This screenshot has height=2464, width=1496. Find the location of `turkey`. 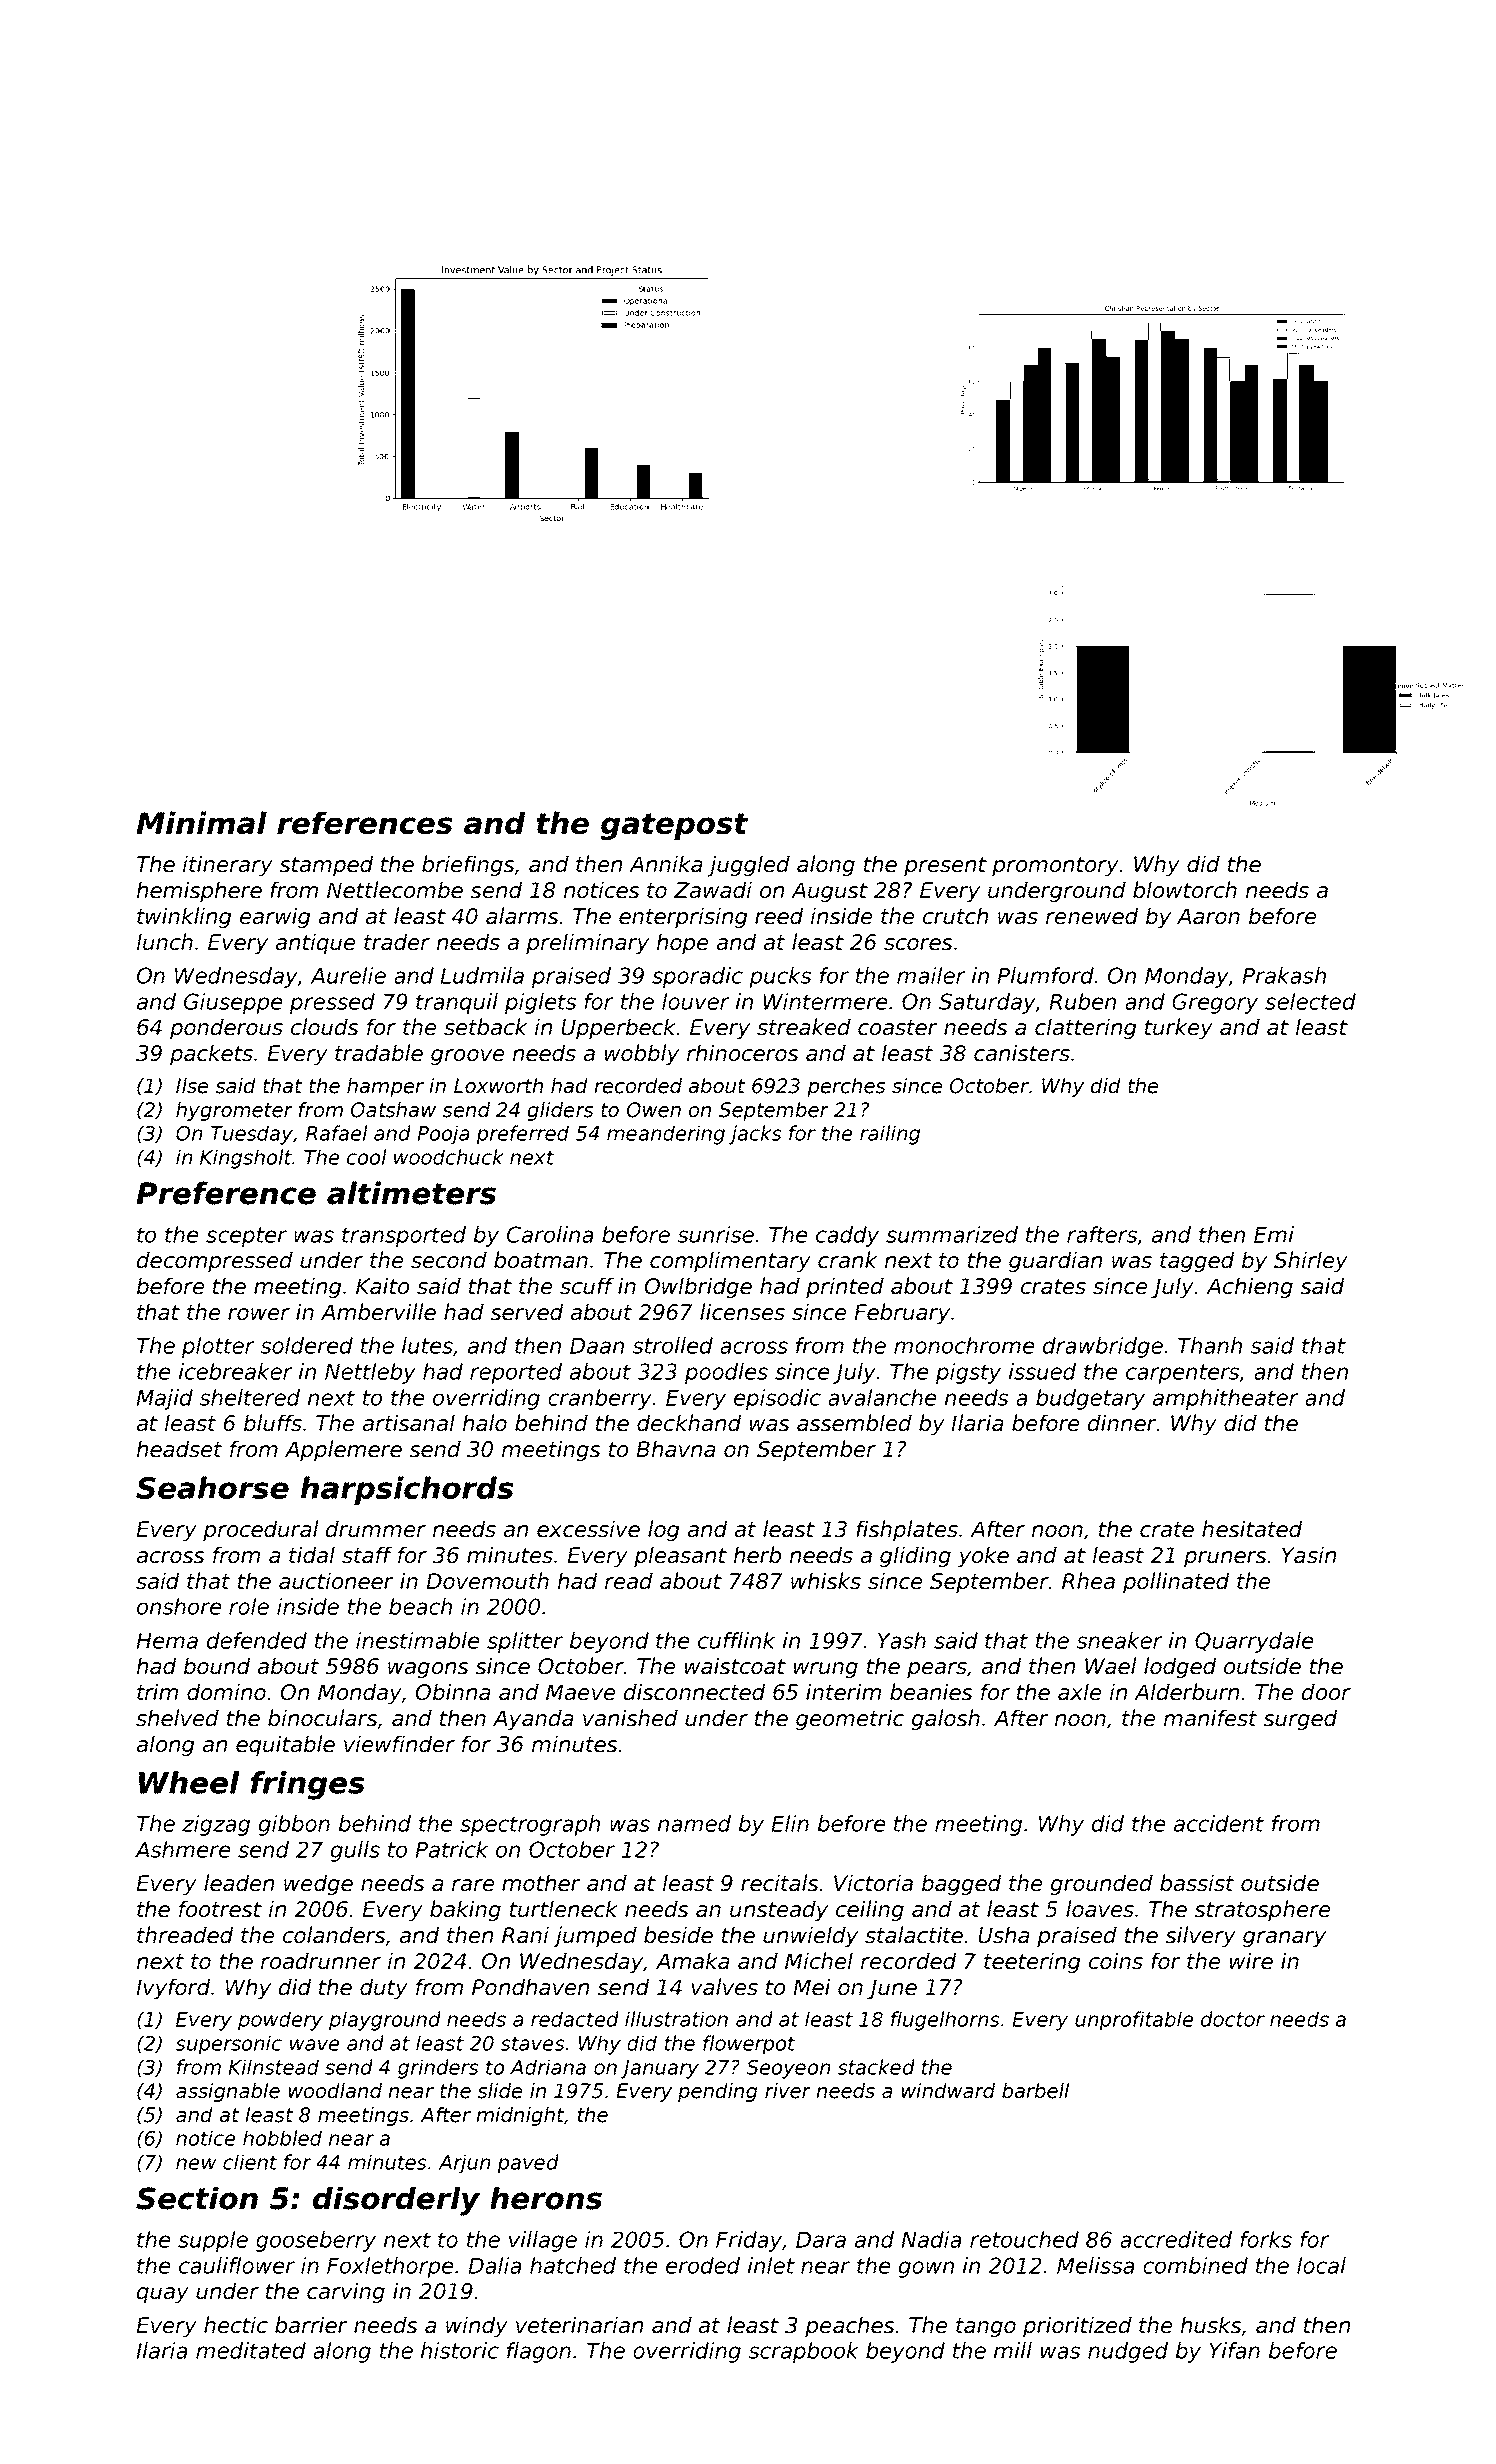

turkey is located at coordinates (1179, 1029).
